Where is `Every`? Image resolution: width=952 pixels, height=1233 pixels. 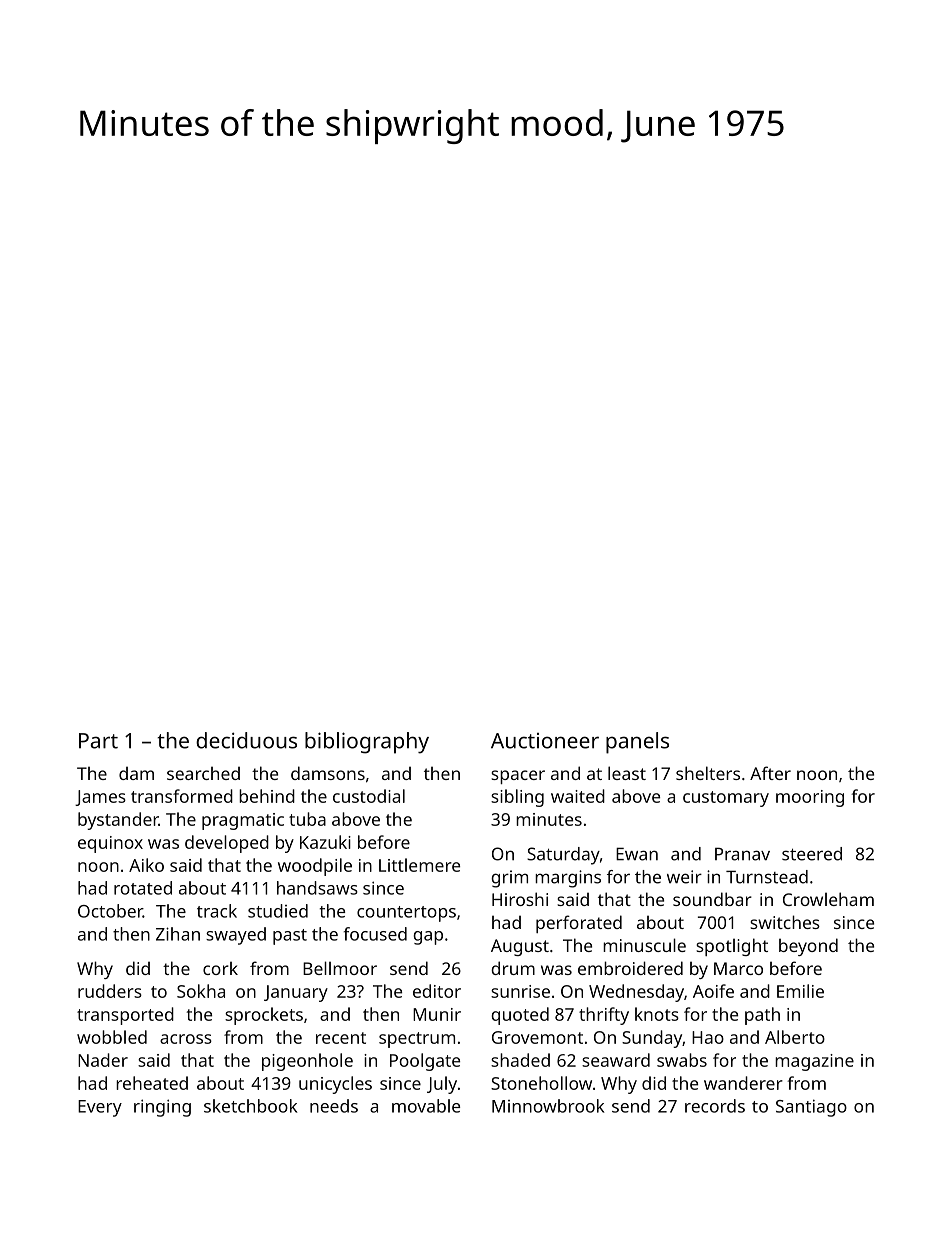 Every is located at coordinates (100, 1108).
